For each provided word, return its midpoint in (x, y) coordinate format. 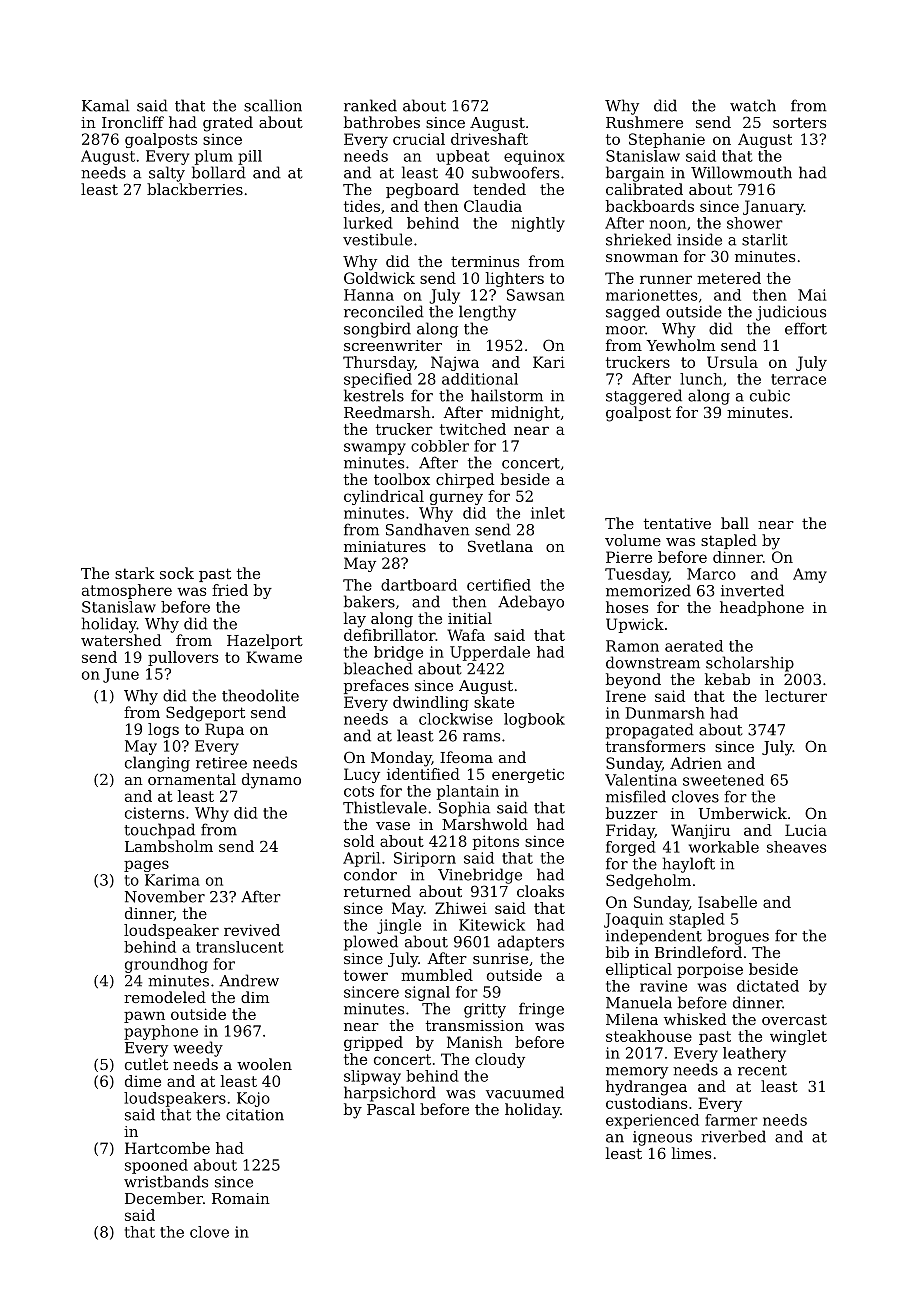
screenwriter (393, 345)
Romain (241, 1198)
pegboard (422, 191)
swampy (375, 449)
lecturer (796, 696)
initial (470, 618)
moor (625, 330)
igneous (662, 1138)
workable (724, 847)
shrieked (639, 239)
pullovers (183, 658)
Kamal (105, 105)
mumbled (437, 975)
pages (146, 866)
